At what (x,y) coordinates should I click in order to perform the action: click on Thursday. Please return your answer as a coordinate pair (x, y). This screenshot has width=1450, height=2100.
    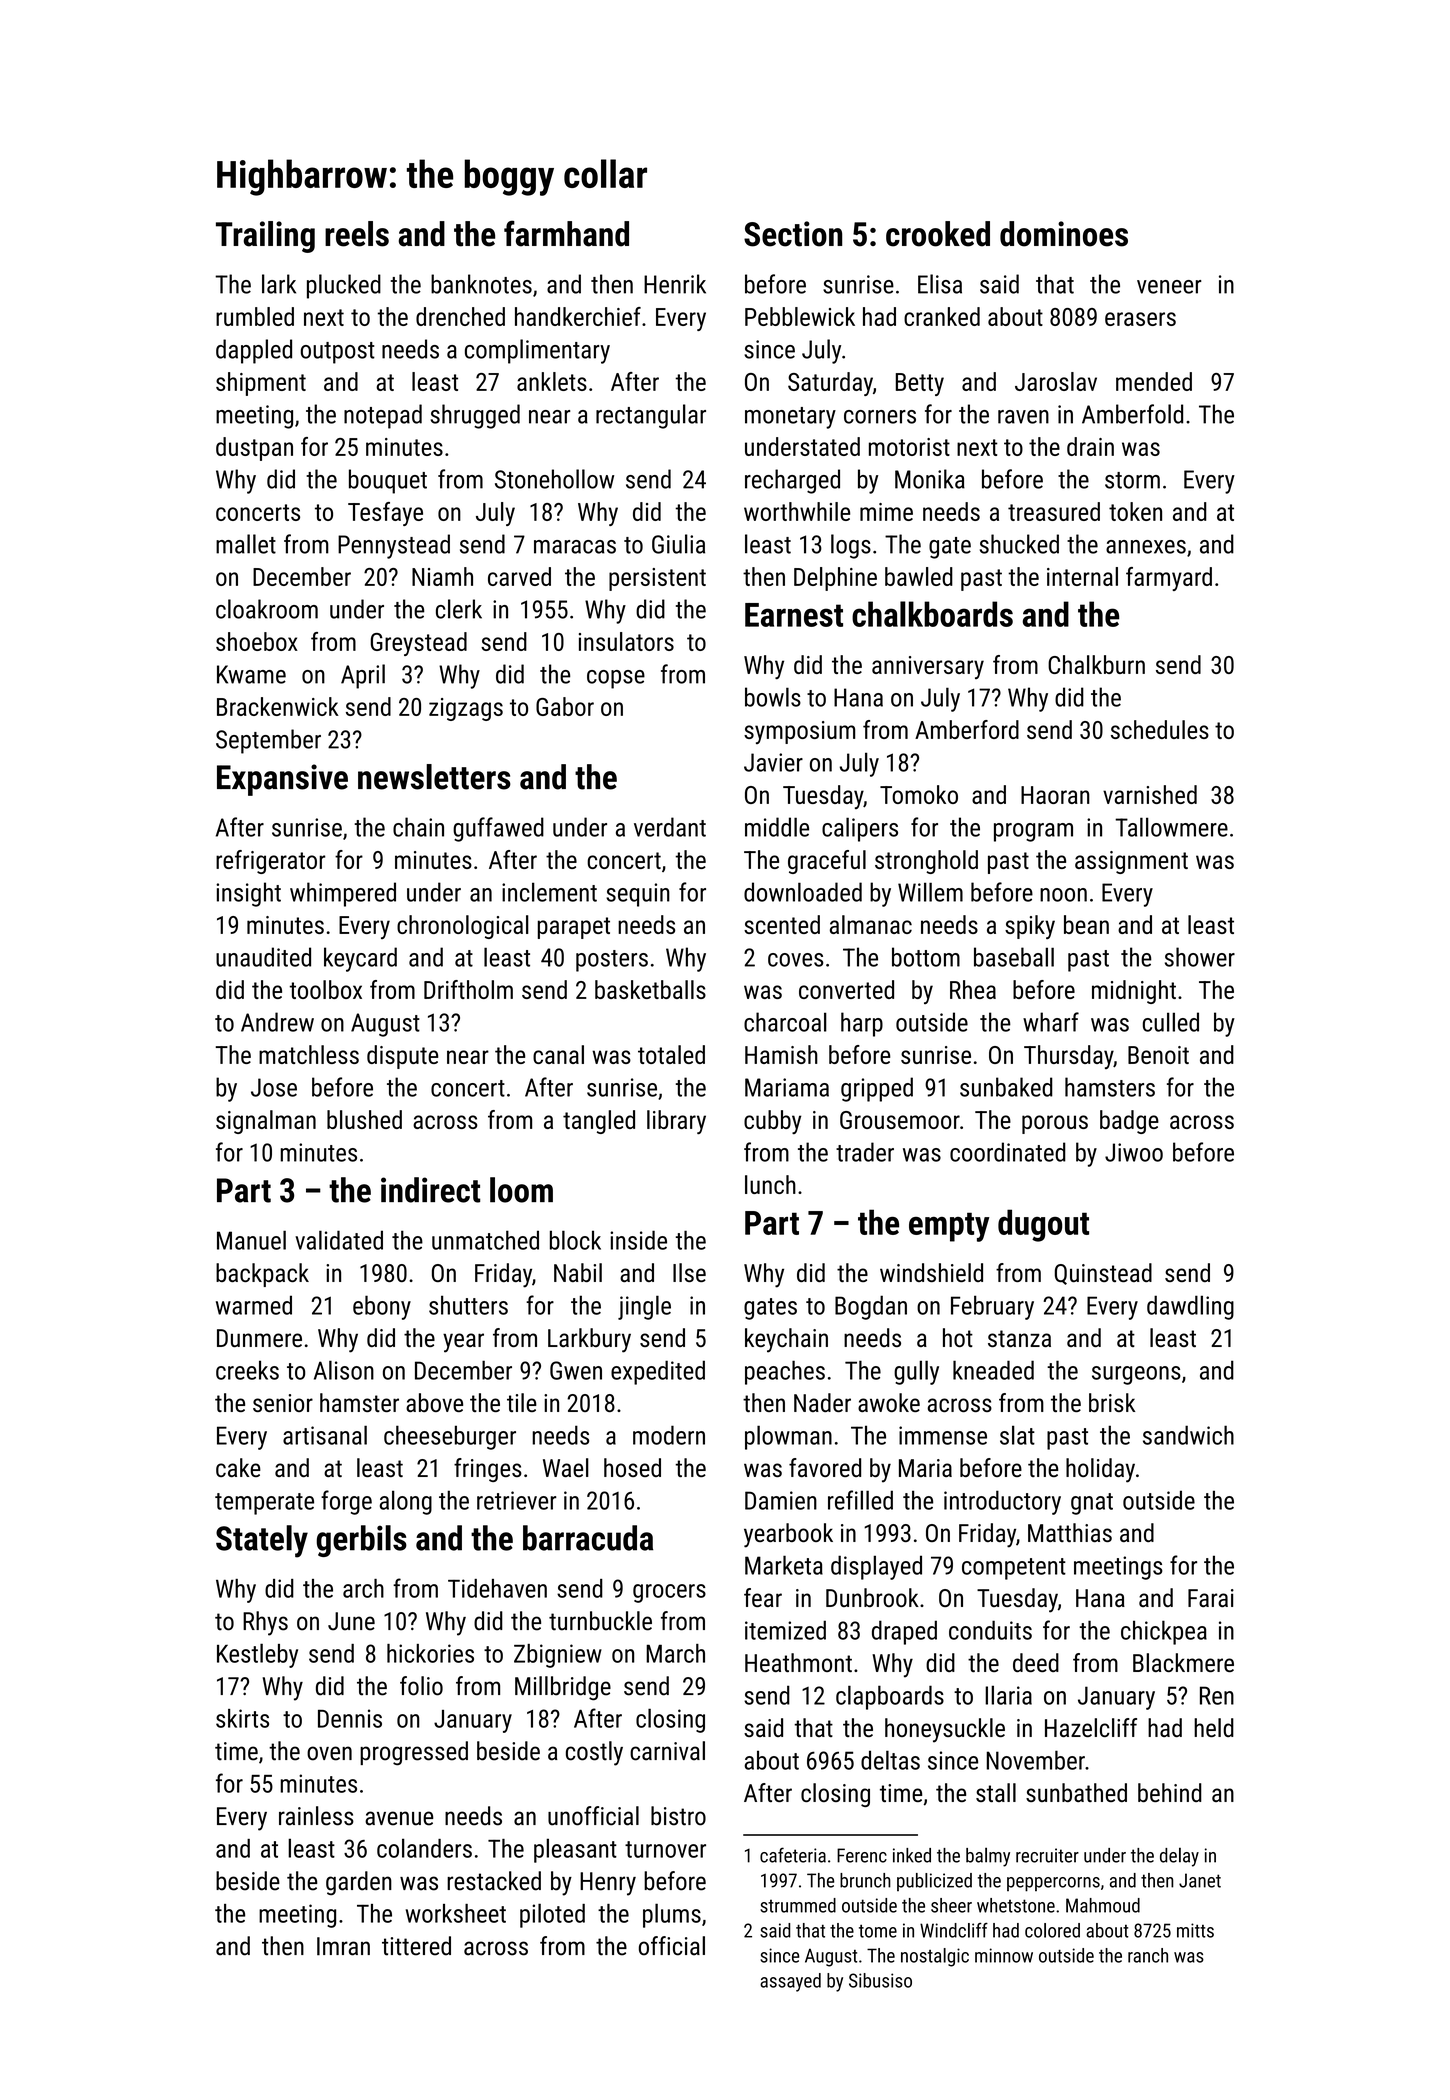
    Looking at the image, I should click on (1068, 1057).
